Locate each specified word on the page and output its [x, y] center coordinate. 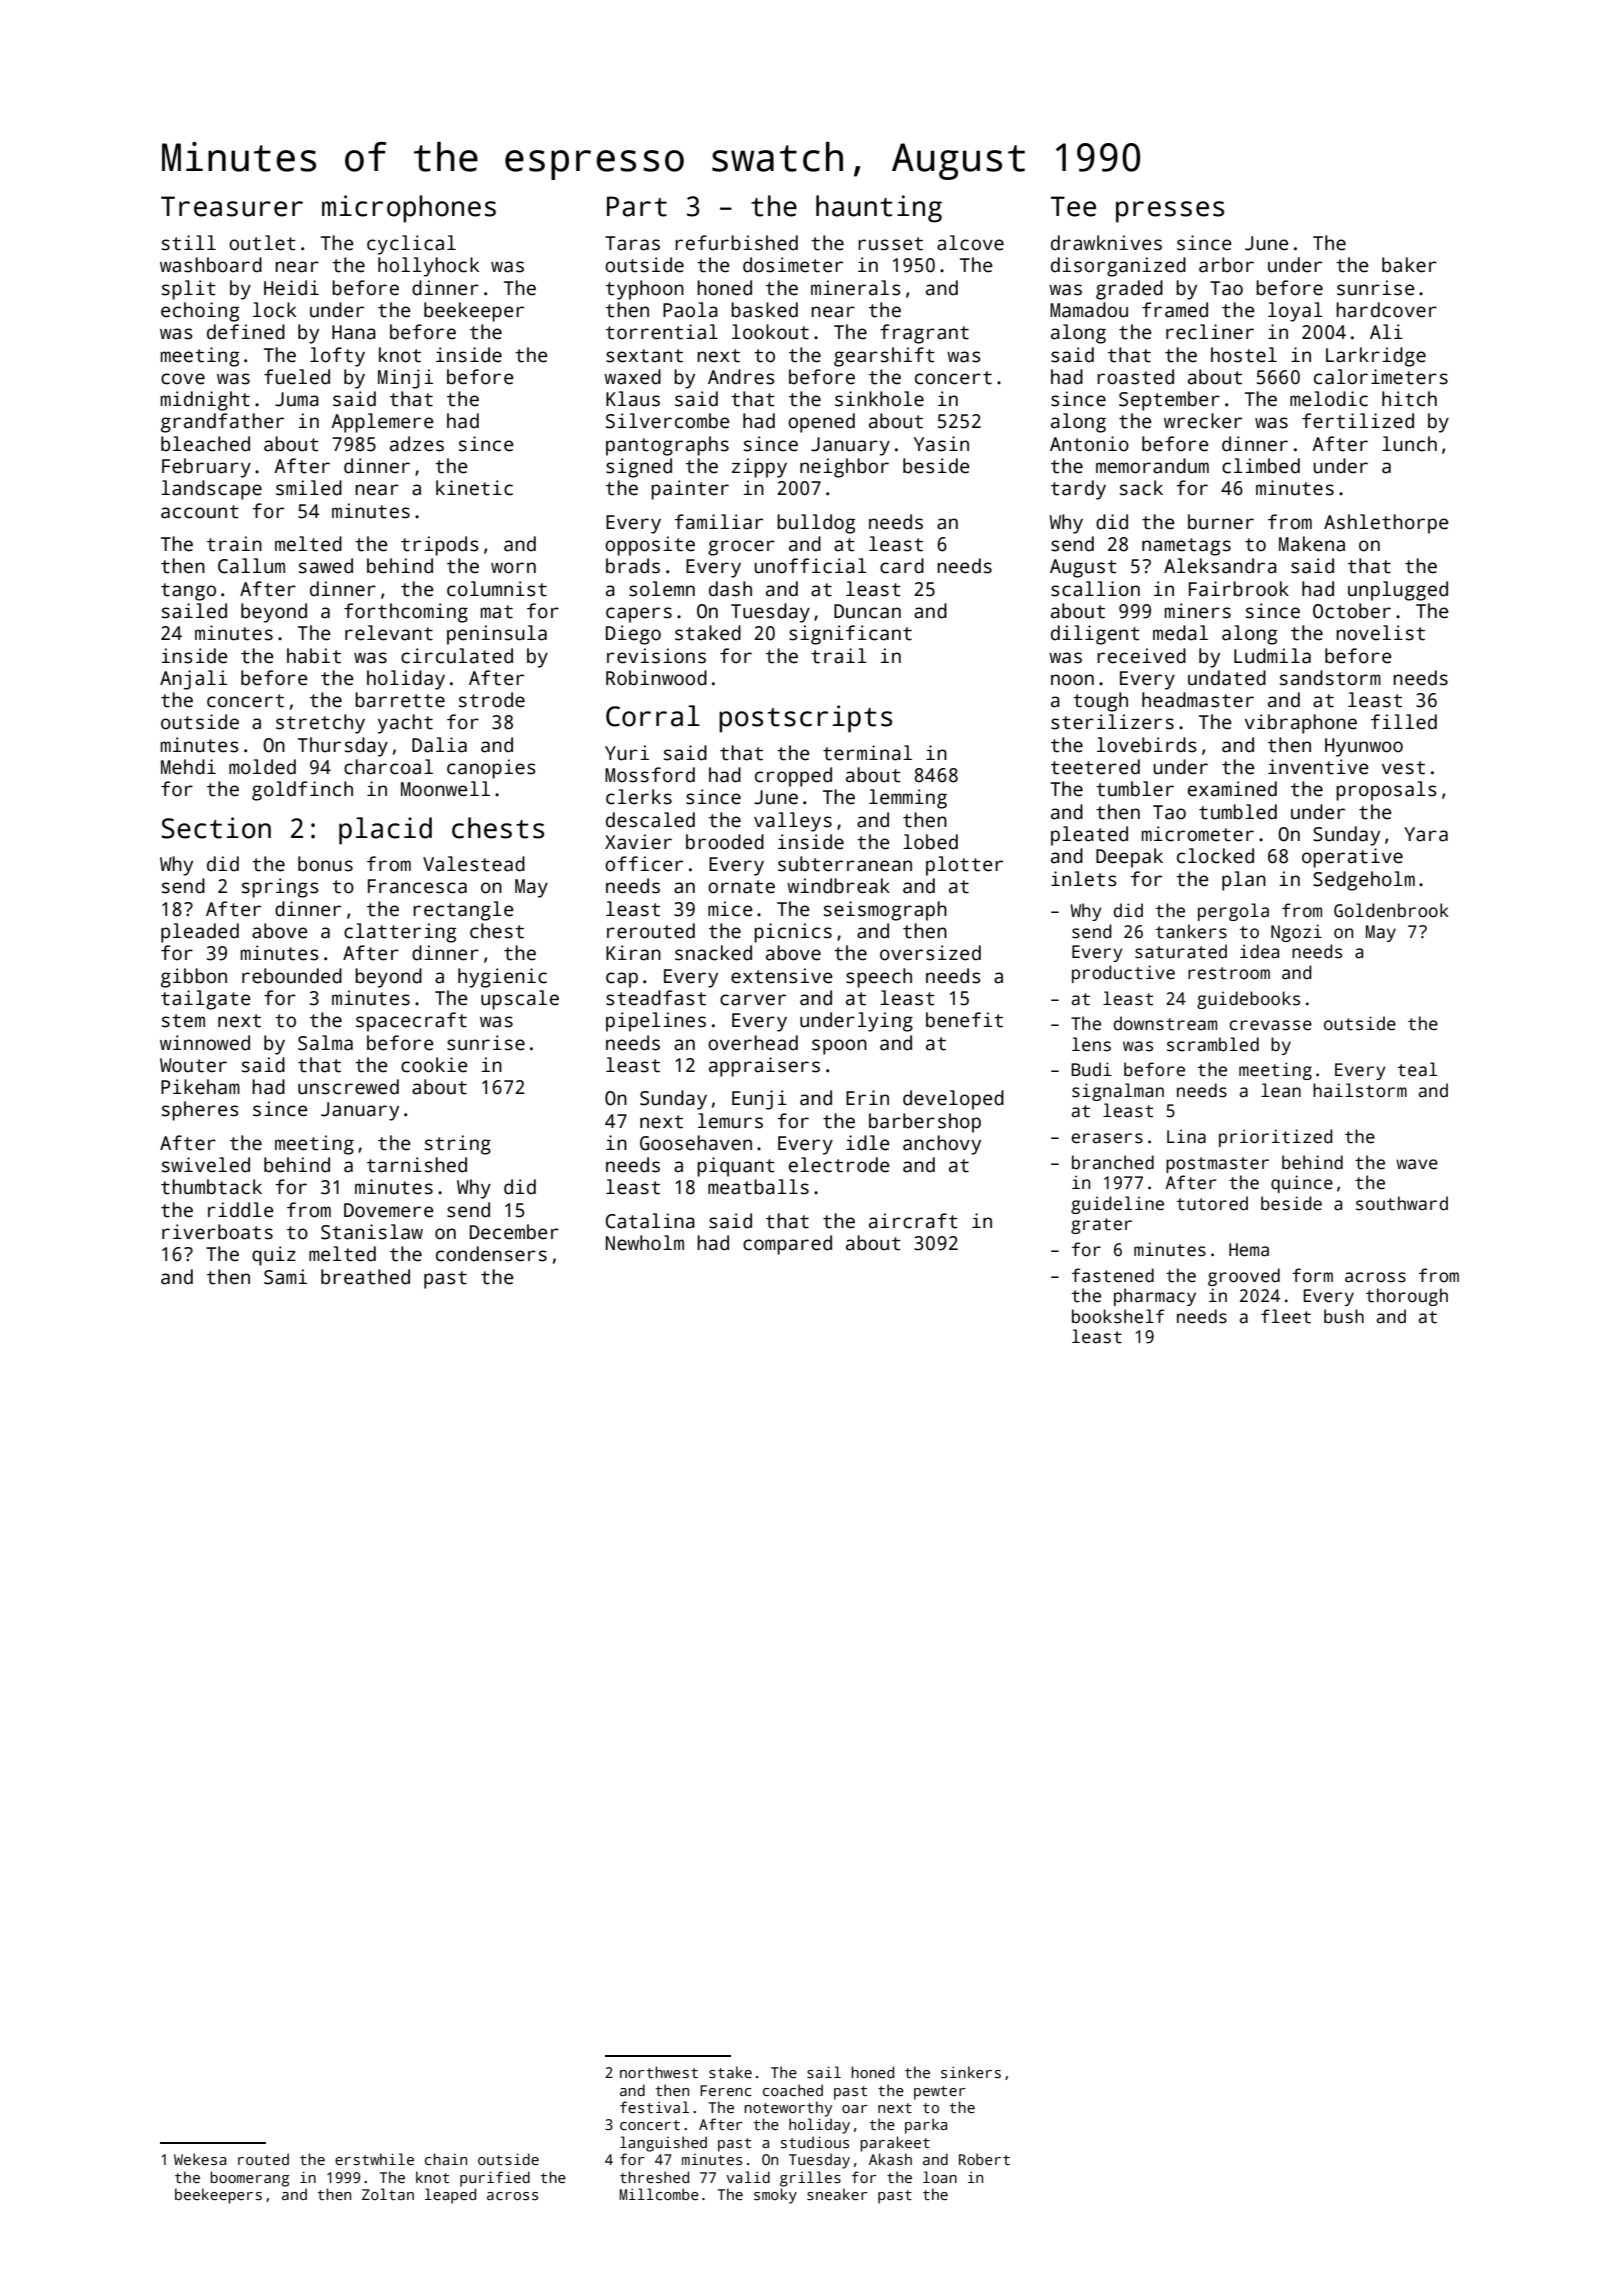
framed [1175, 310]
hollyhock [428, 267]
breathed [365, 1277]
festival [654, 2107]
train [234, 544]
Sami [285, 1277]
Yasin [941, 444]
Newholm [645, 1243]
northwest [659, 2072]
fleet [1286, 1316]
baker [1409, 265]
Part [637, 206]
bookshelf [1118, 1316]
